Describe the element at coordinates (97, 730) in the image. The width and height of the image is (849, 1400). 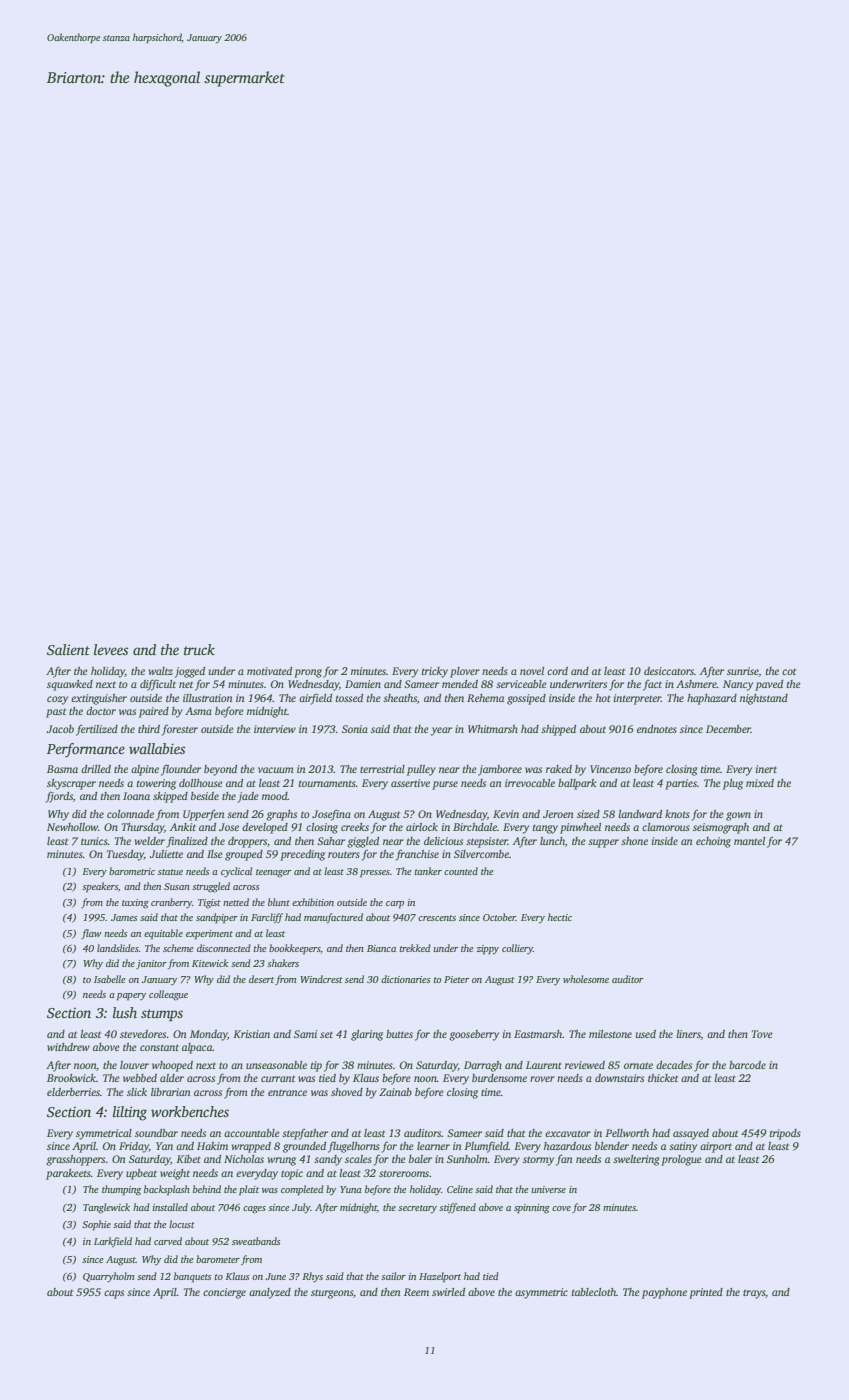
I see `fertilized` at that location.
